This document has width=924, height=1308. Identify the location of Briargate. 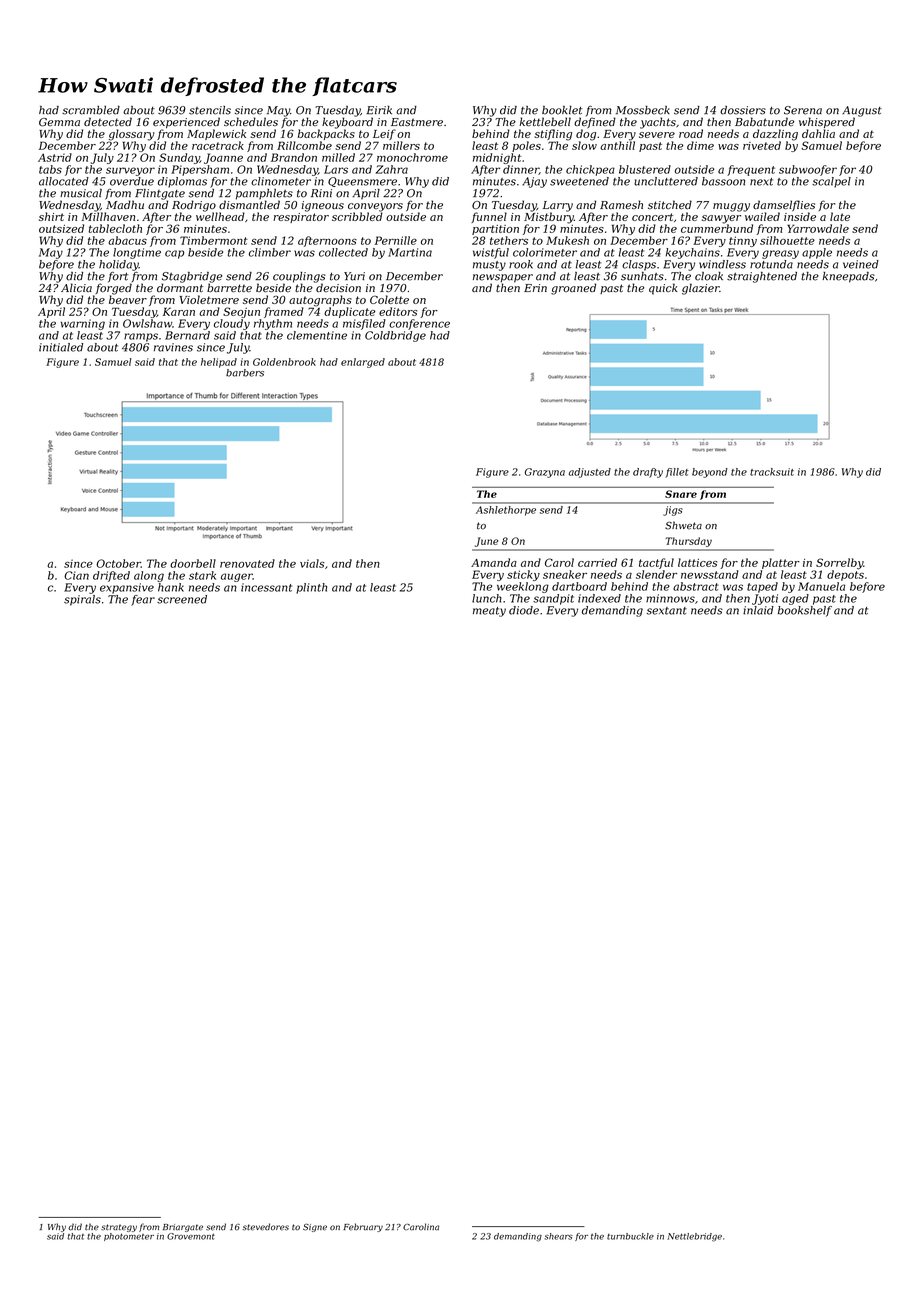
(183, 1228).
